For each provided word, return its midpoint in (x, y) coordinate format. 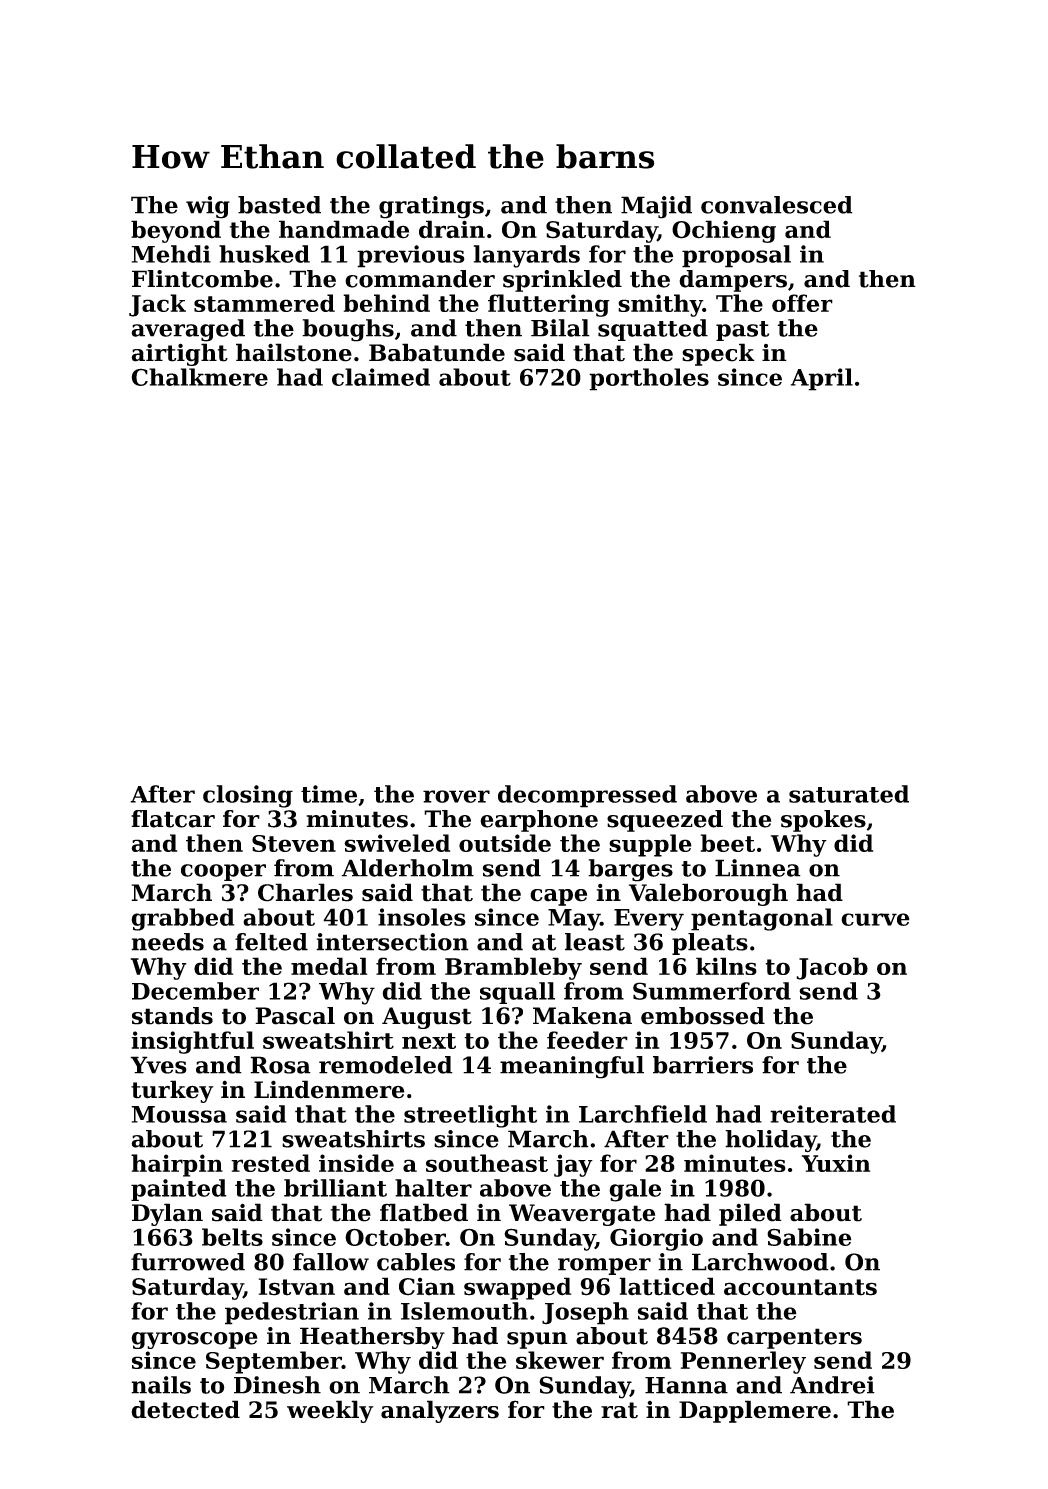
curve (875, 919)
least (595, 942)
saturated (849, 794)
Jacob (832, 968)
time (329, 794)
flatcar (173, 819)
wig (208, 207)
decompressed (587, 796)
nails (161, 1385)
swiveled (397, 843)
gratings (431, 207)
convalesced (777, 205)
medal (329, 966)
